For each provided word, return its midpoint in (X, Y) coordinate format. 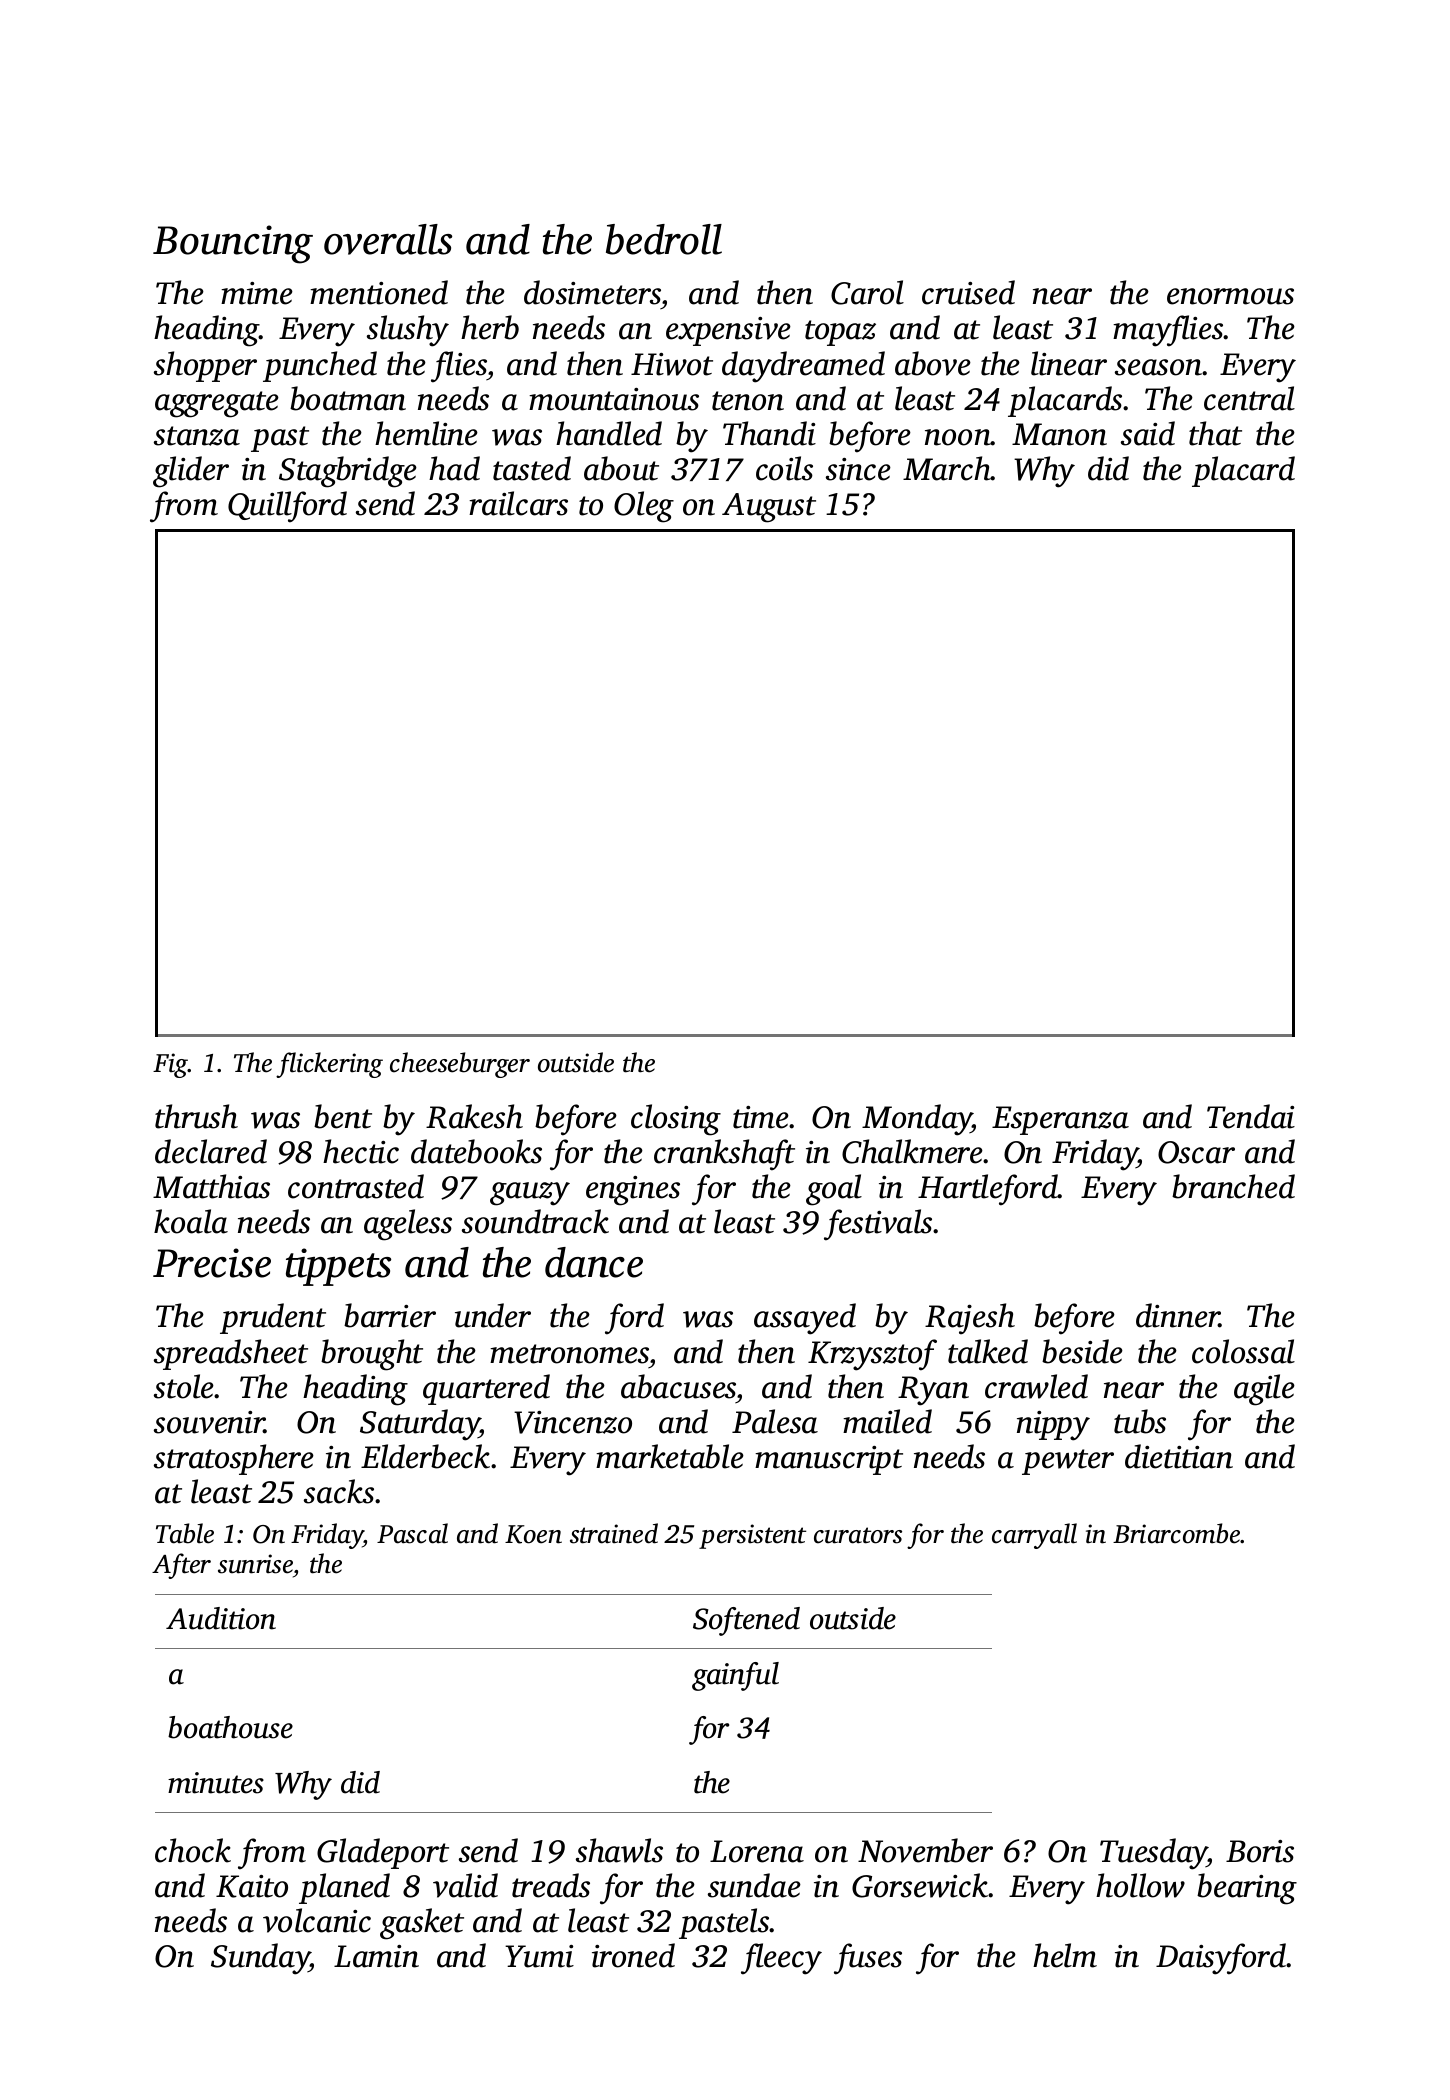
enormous (1230, 296)
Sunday (260, 1959)
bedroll (664, 239)
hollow (1140, 1885)
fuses (868, 1959)
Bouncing (233, 244)
